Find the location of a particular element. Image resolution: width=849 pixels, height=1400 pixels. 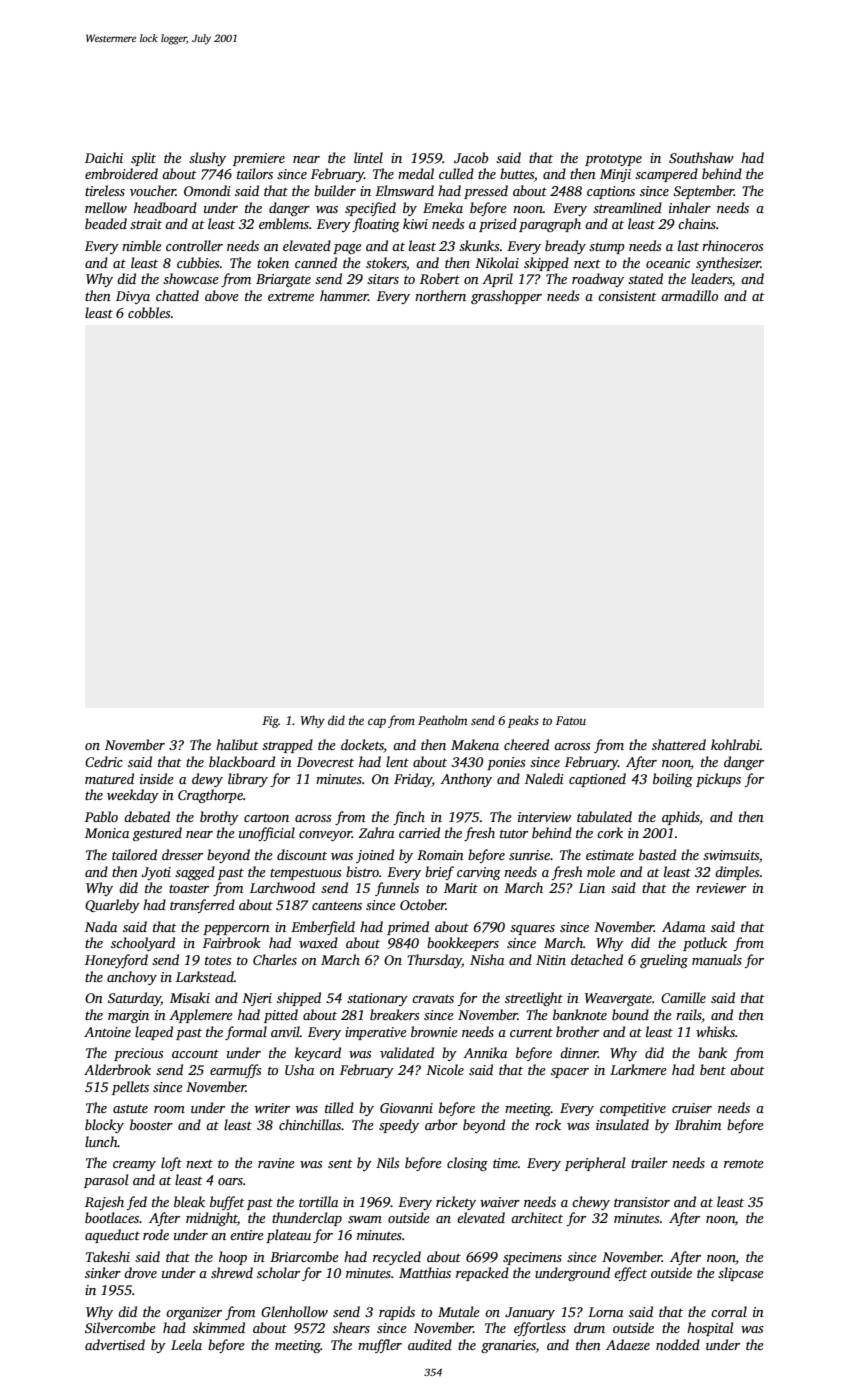

advertised is located at coordinates (115, 1344).
